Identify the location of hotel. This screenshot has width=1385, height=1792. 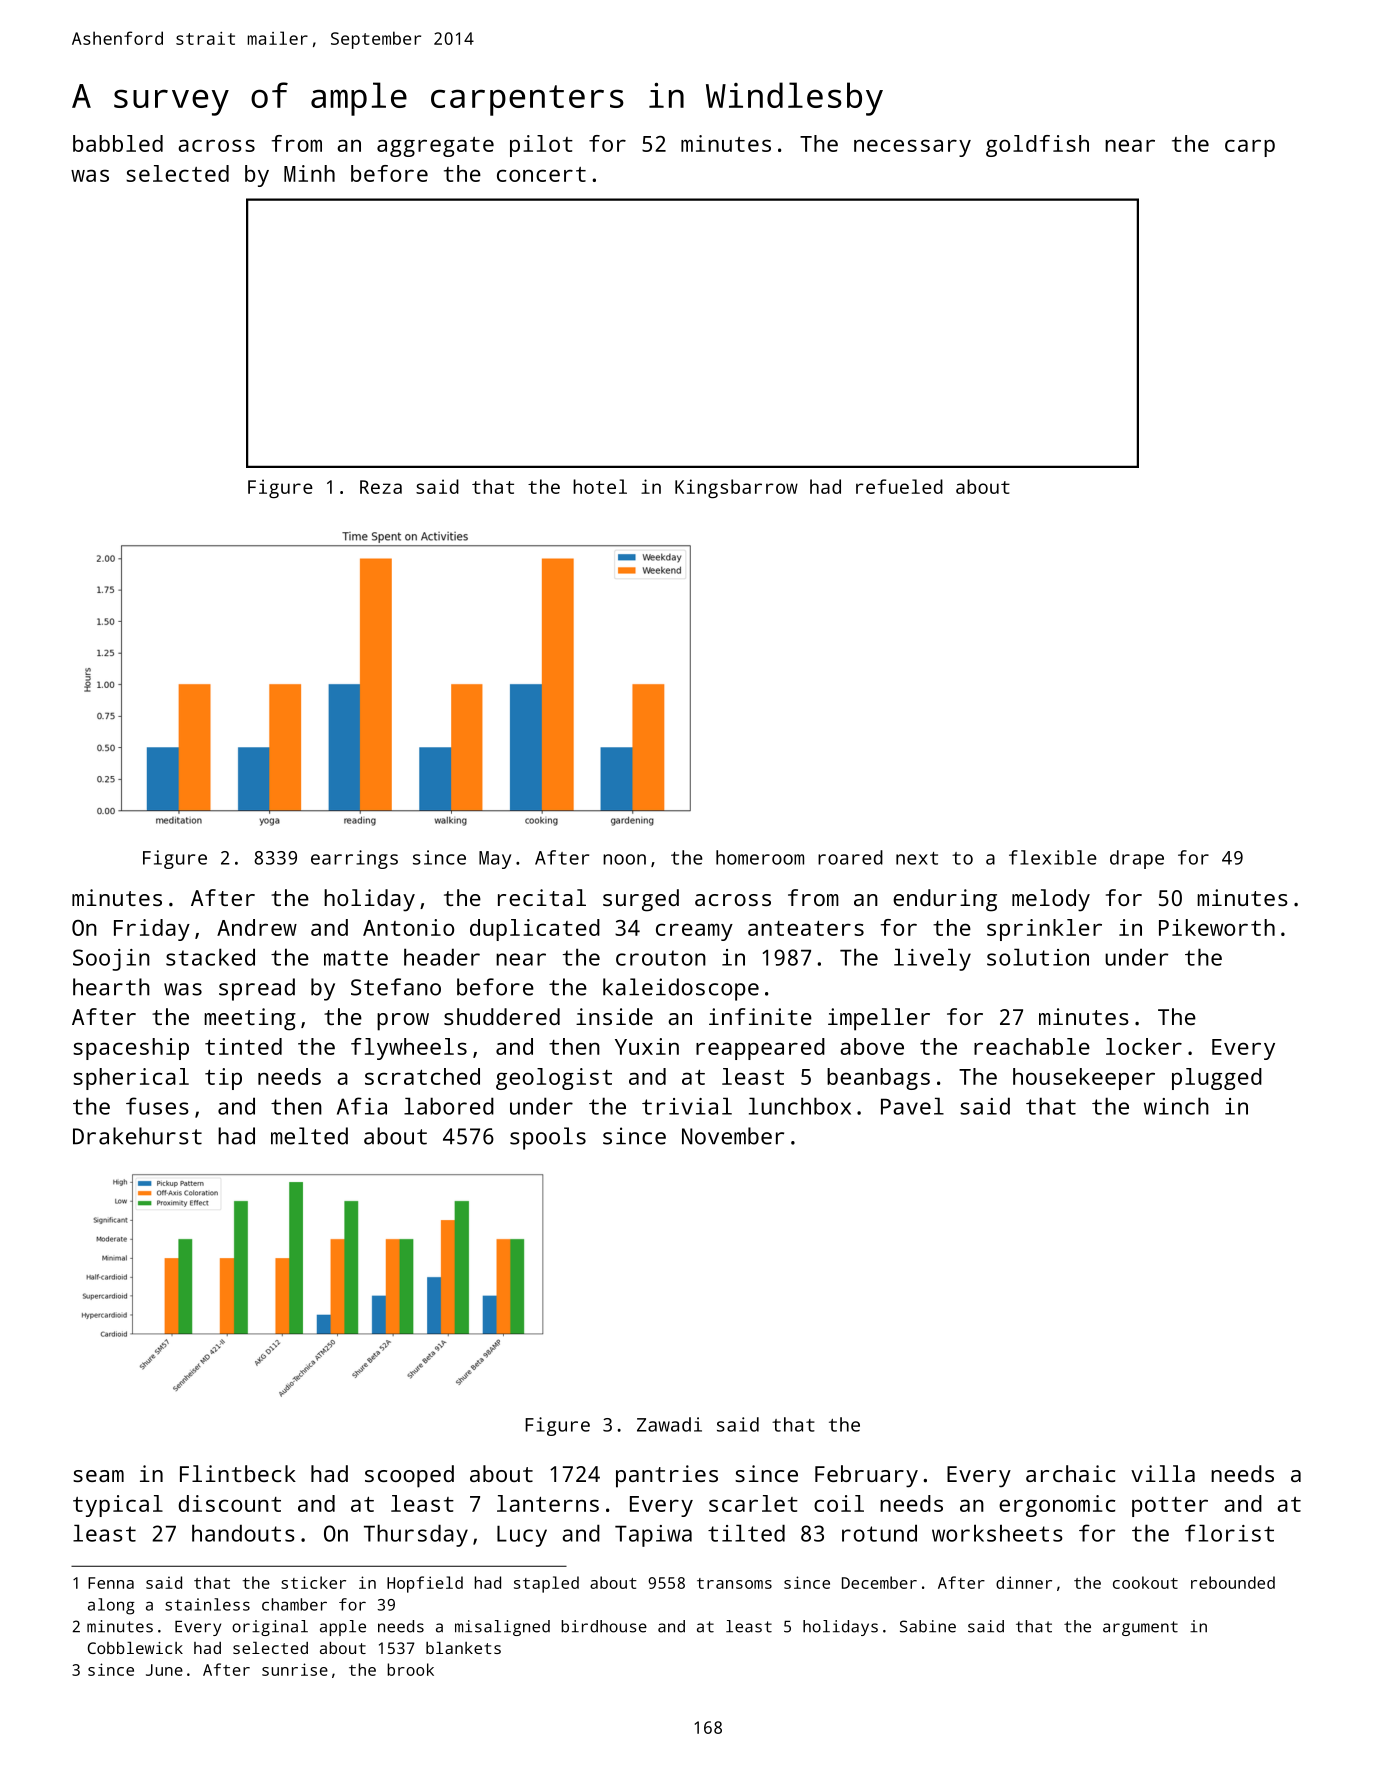
(600, 486).
